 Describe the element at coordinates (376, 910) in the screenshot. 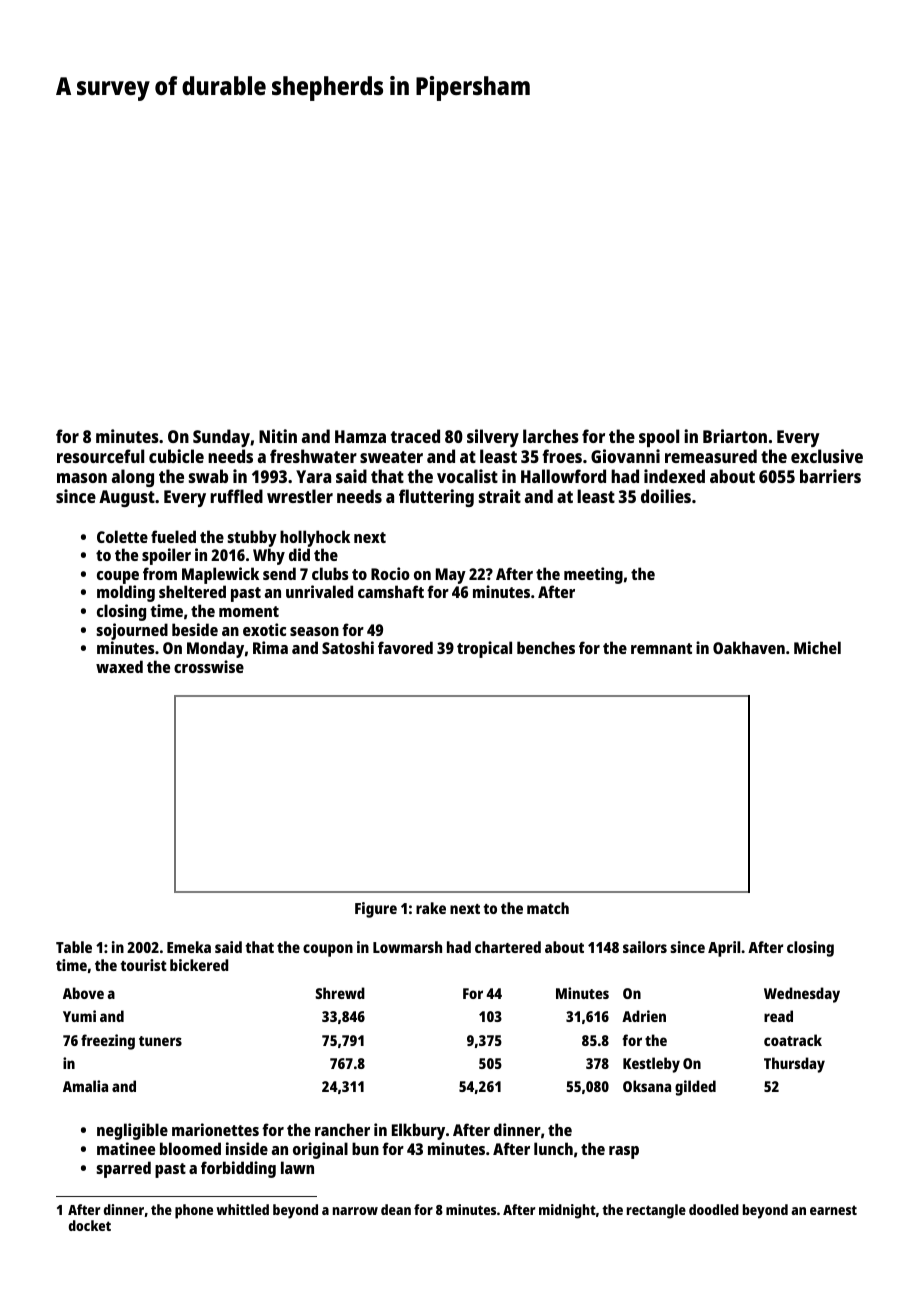

I see `Figure` at that location.
